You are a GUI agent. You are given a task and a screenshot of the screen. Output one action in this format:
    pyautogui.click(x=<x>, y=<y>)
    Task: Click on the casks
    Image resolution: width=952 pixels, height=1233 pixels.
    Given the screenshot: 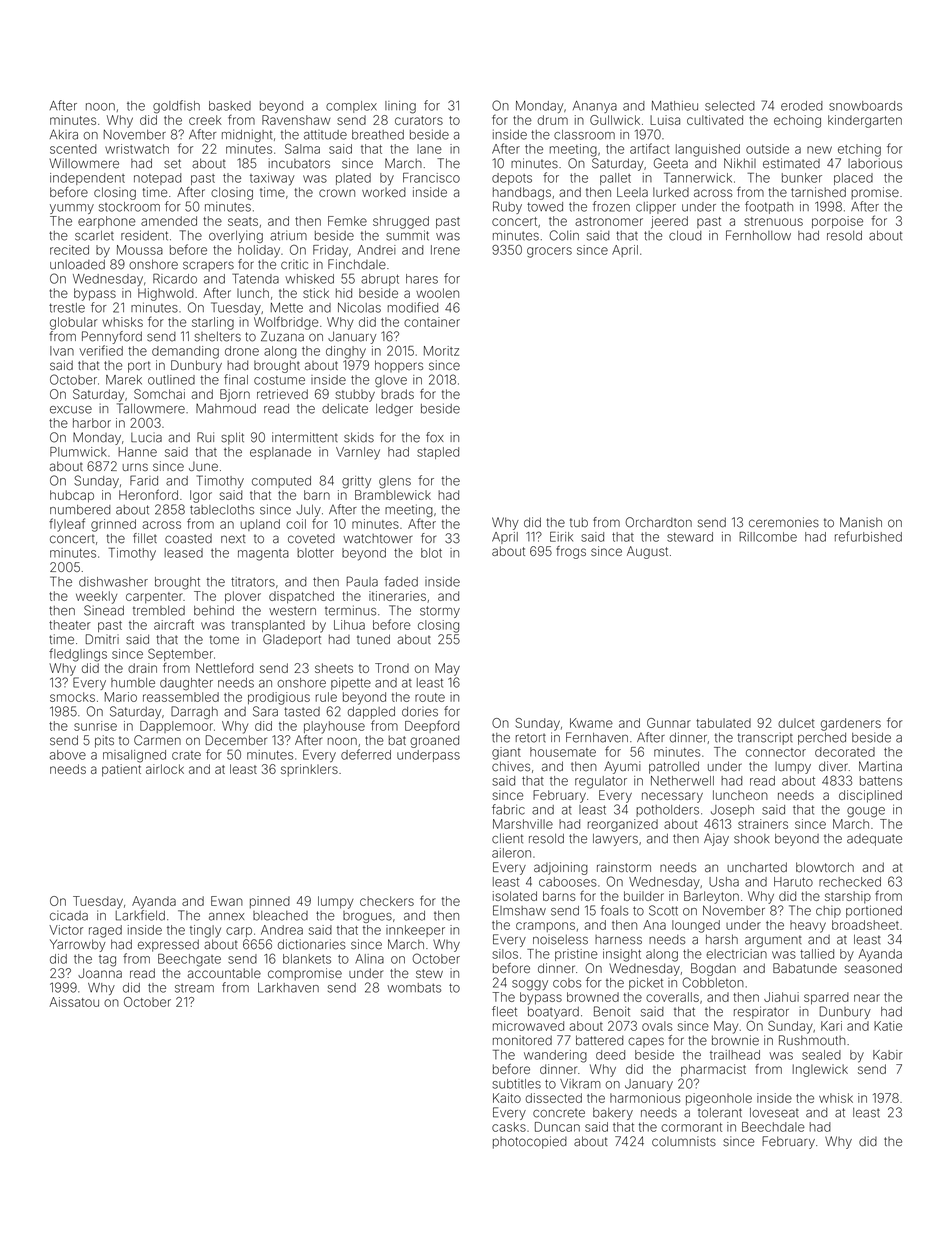 What is the action you would take?
    pyautogui.click(x=509, y=1127)
